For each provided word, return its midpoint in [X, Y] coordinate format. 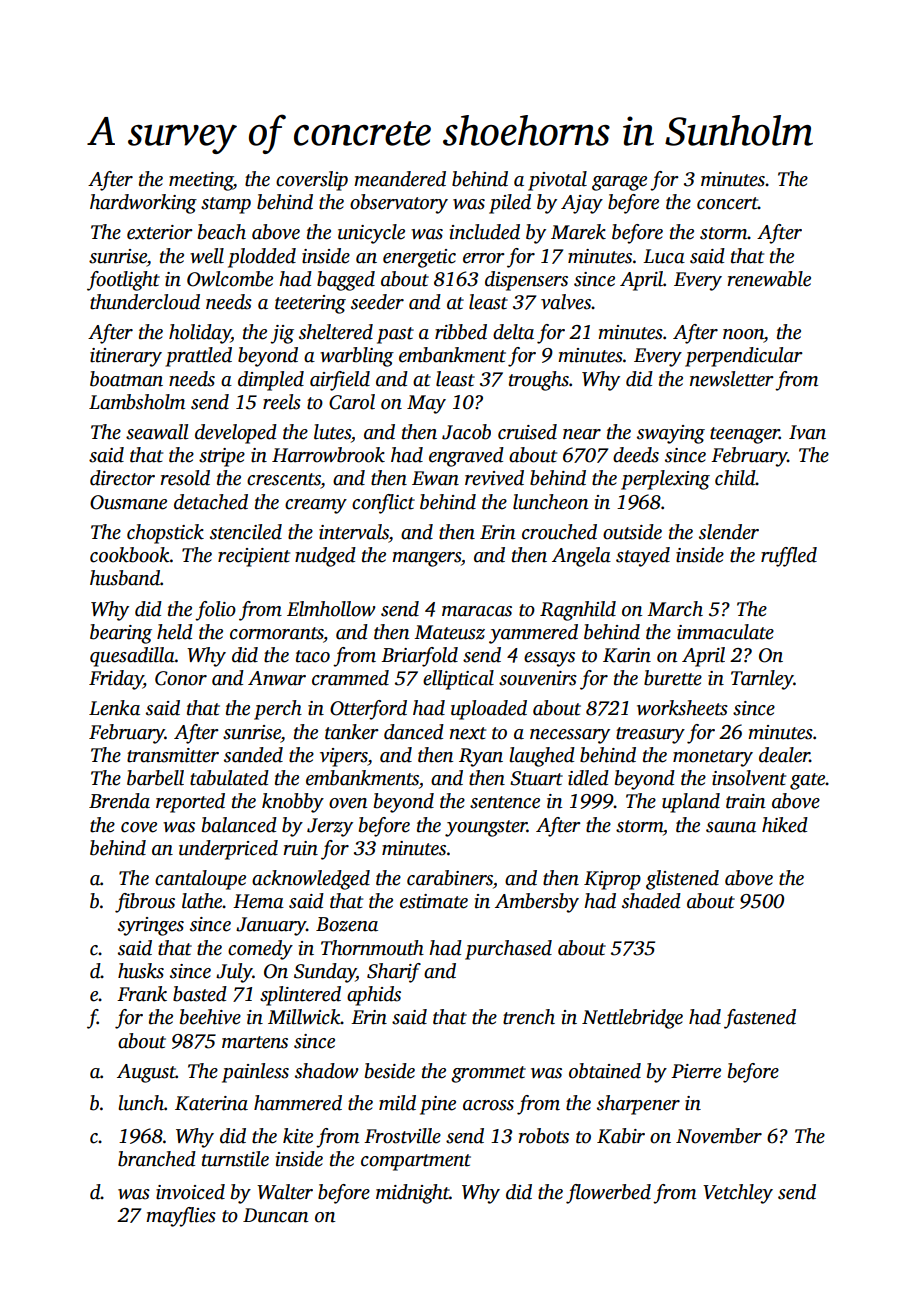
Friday [116, 680]
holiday [200, 334]
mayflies [181, 1217]
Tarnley [762, 680]
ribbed [461, 332]
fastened [760, 1019]
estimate [434, 901]
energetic [419, 258]
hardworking [143, 204]
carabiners [450, 878]
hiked [785, 825]
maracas [477, 611]
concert [727, 203]
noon [743, 334]
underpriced [228, 850]
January [271, 926]
